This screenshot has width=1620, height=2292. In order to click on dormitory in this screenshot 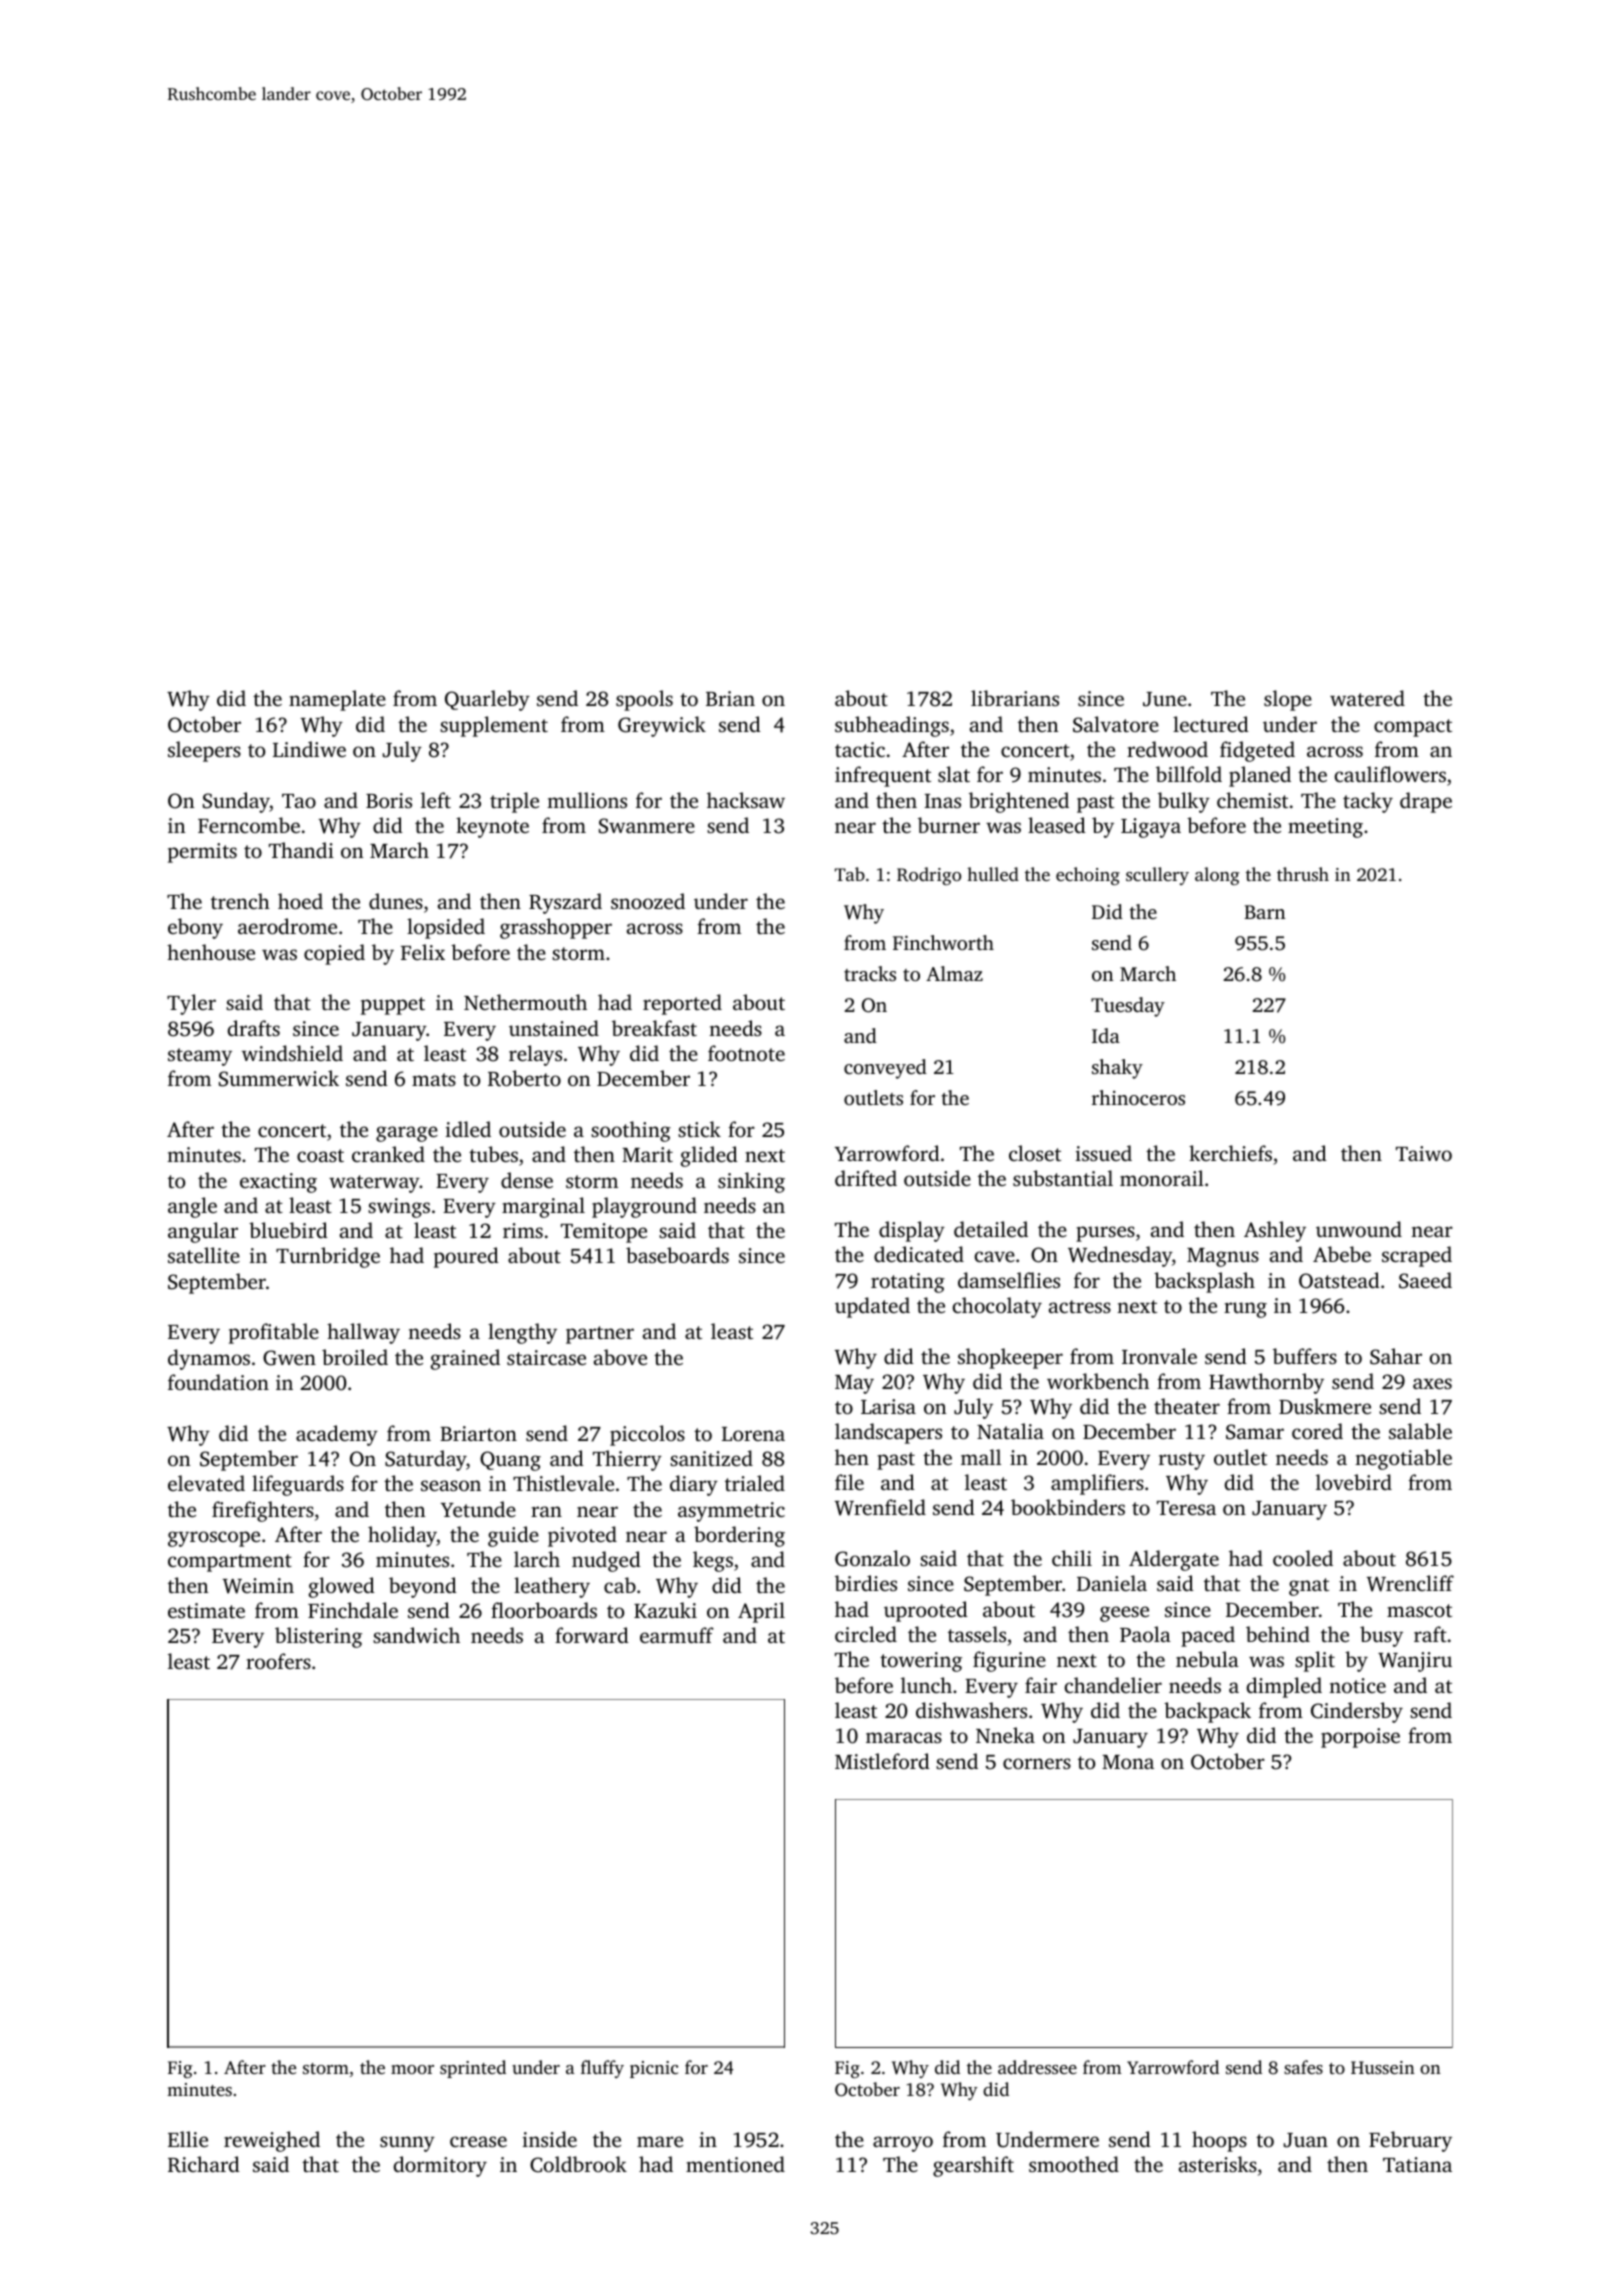, I will do `click(440, 2166)`.
